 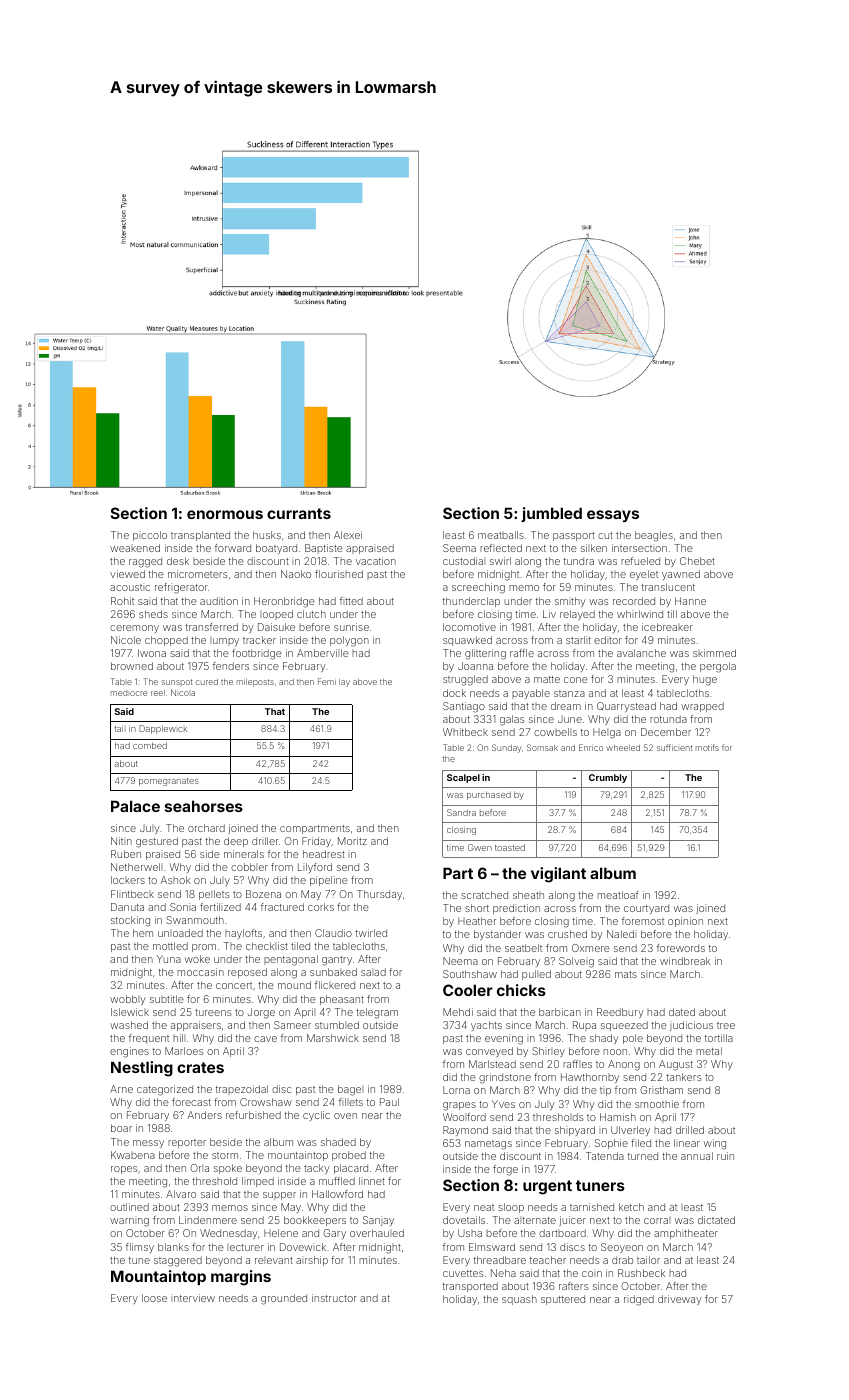 I want to click on weakened, so click(x=135, y=548).
